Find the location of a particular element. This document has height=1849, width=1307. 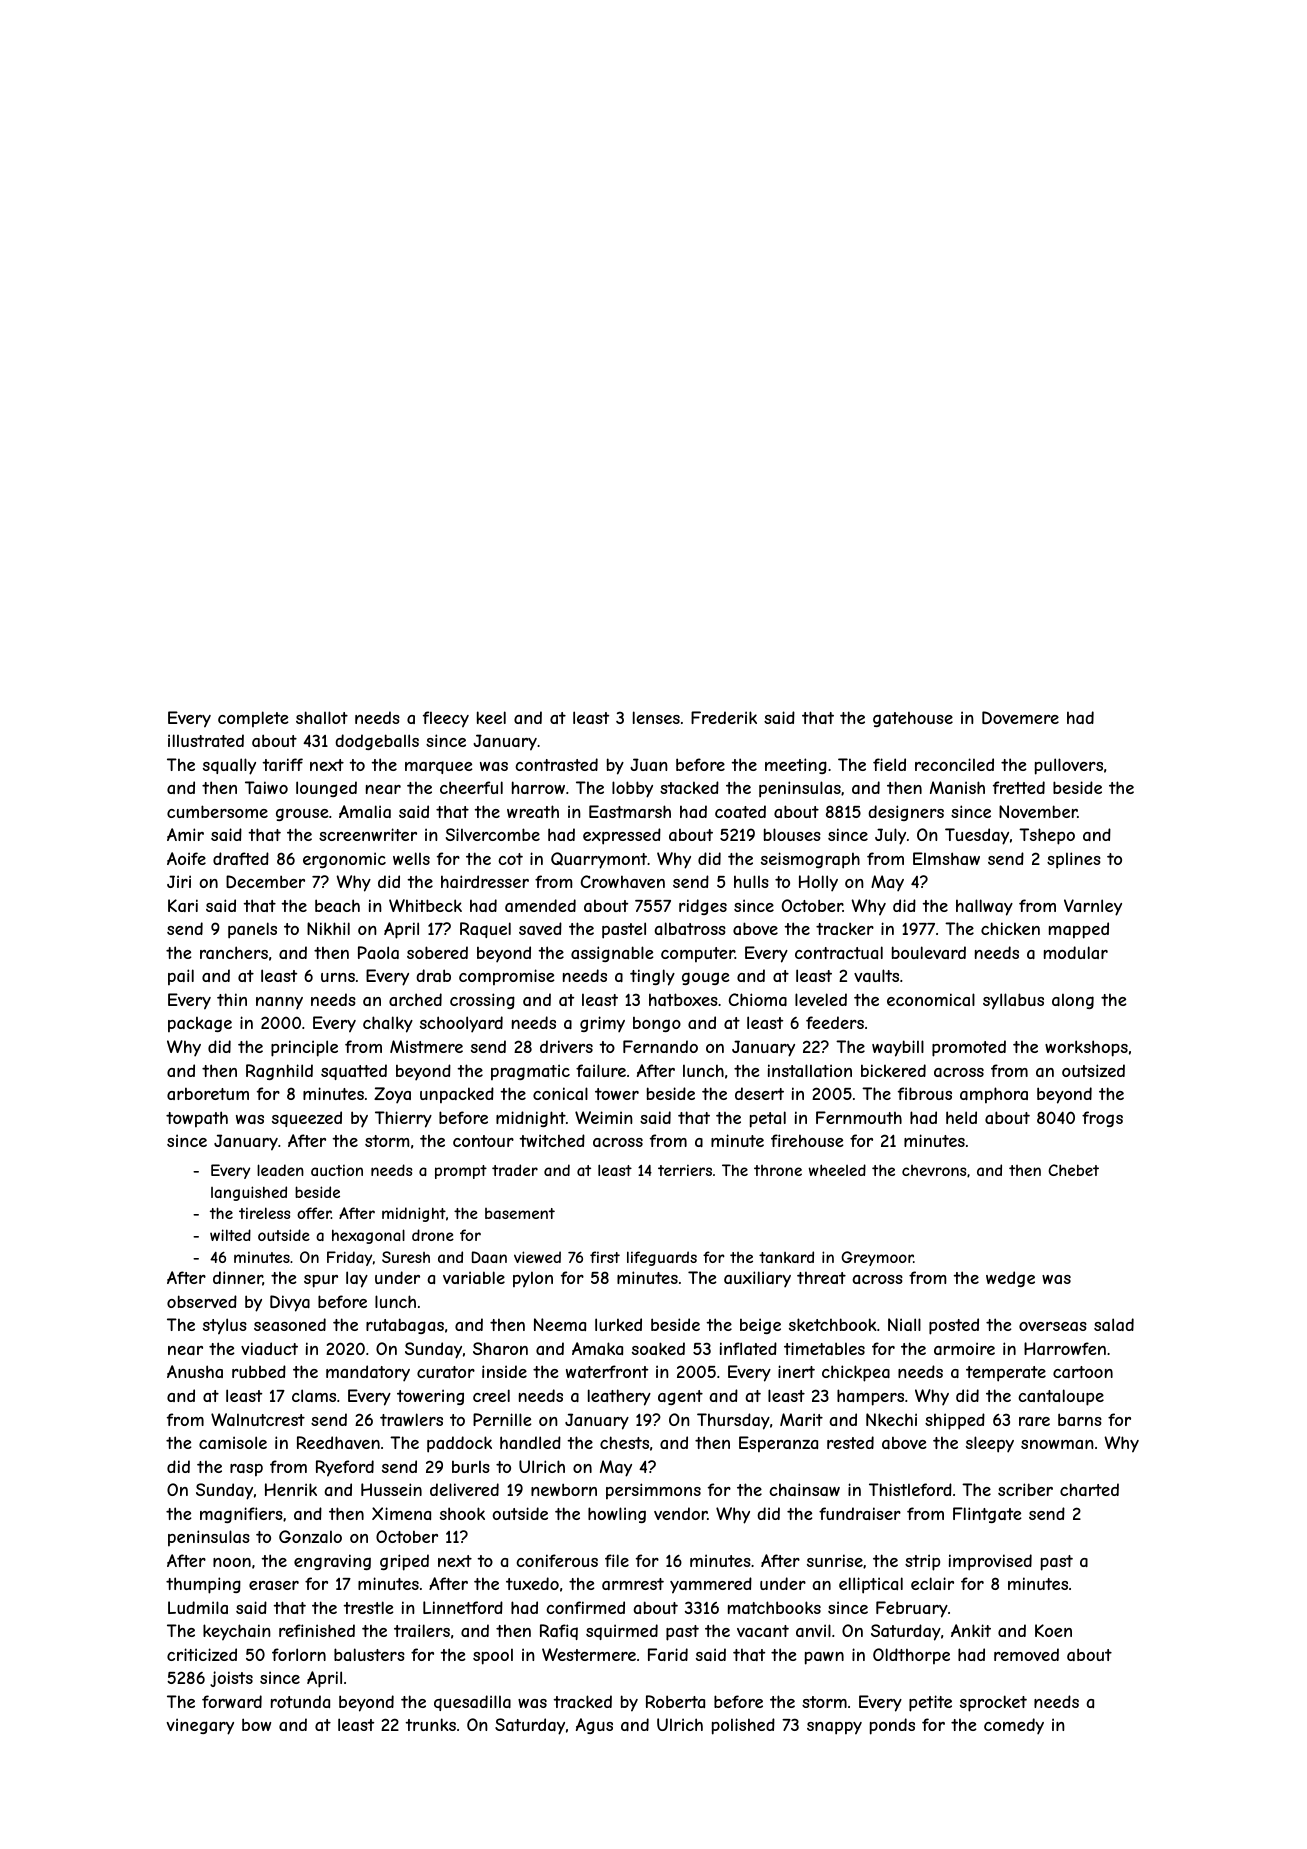

removed is located at coordinates (1026, 1654).
